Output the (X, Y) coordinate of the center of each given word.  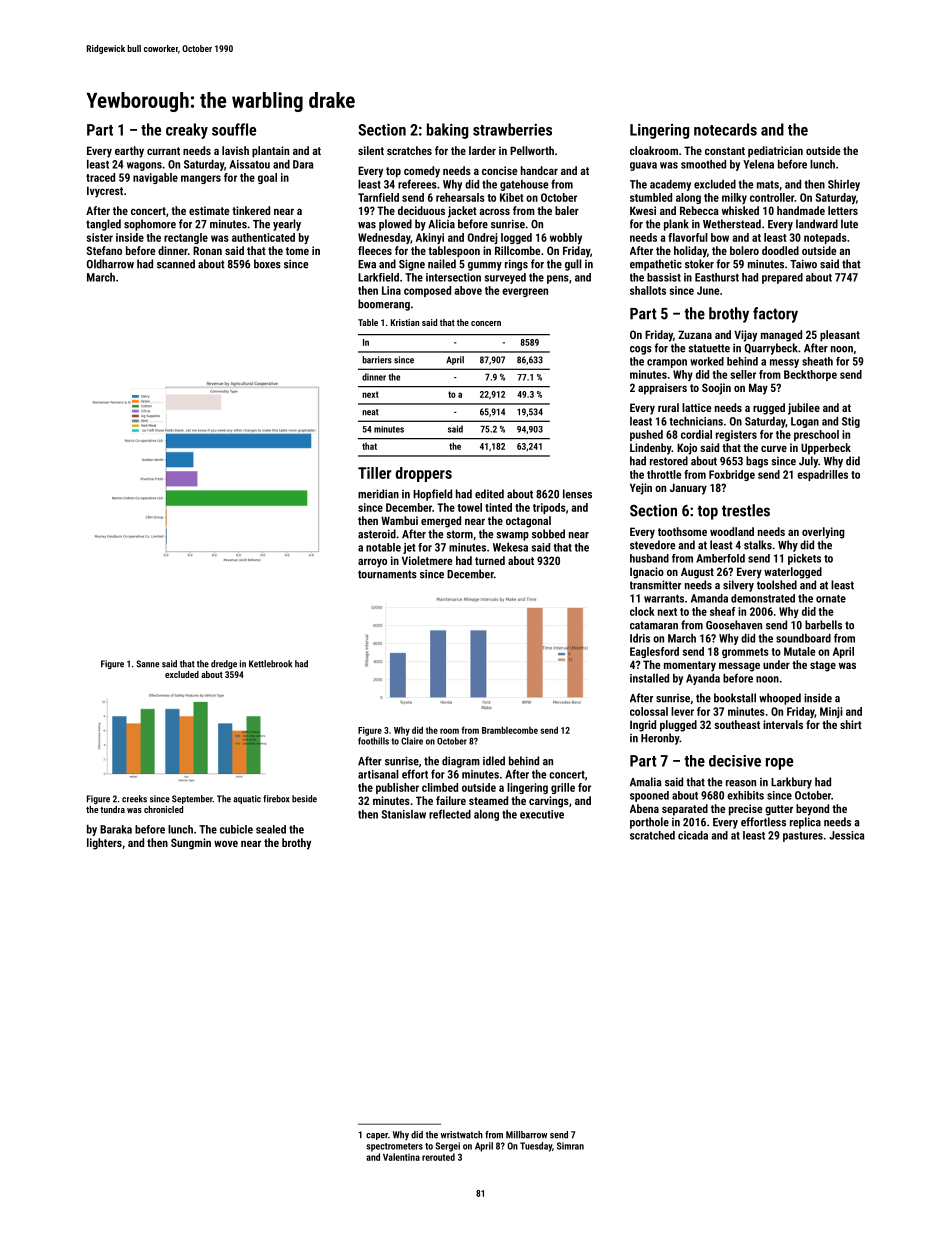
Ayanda (703, 679)
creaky (187, 131)
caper (377, 1136)
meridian (378, 494)
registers (736, 435)
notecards (725, 129)
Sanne (147, 664)
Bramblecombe (510, 730)
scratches (409, 150)
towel (469, 507)
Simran (570, 1146)
